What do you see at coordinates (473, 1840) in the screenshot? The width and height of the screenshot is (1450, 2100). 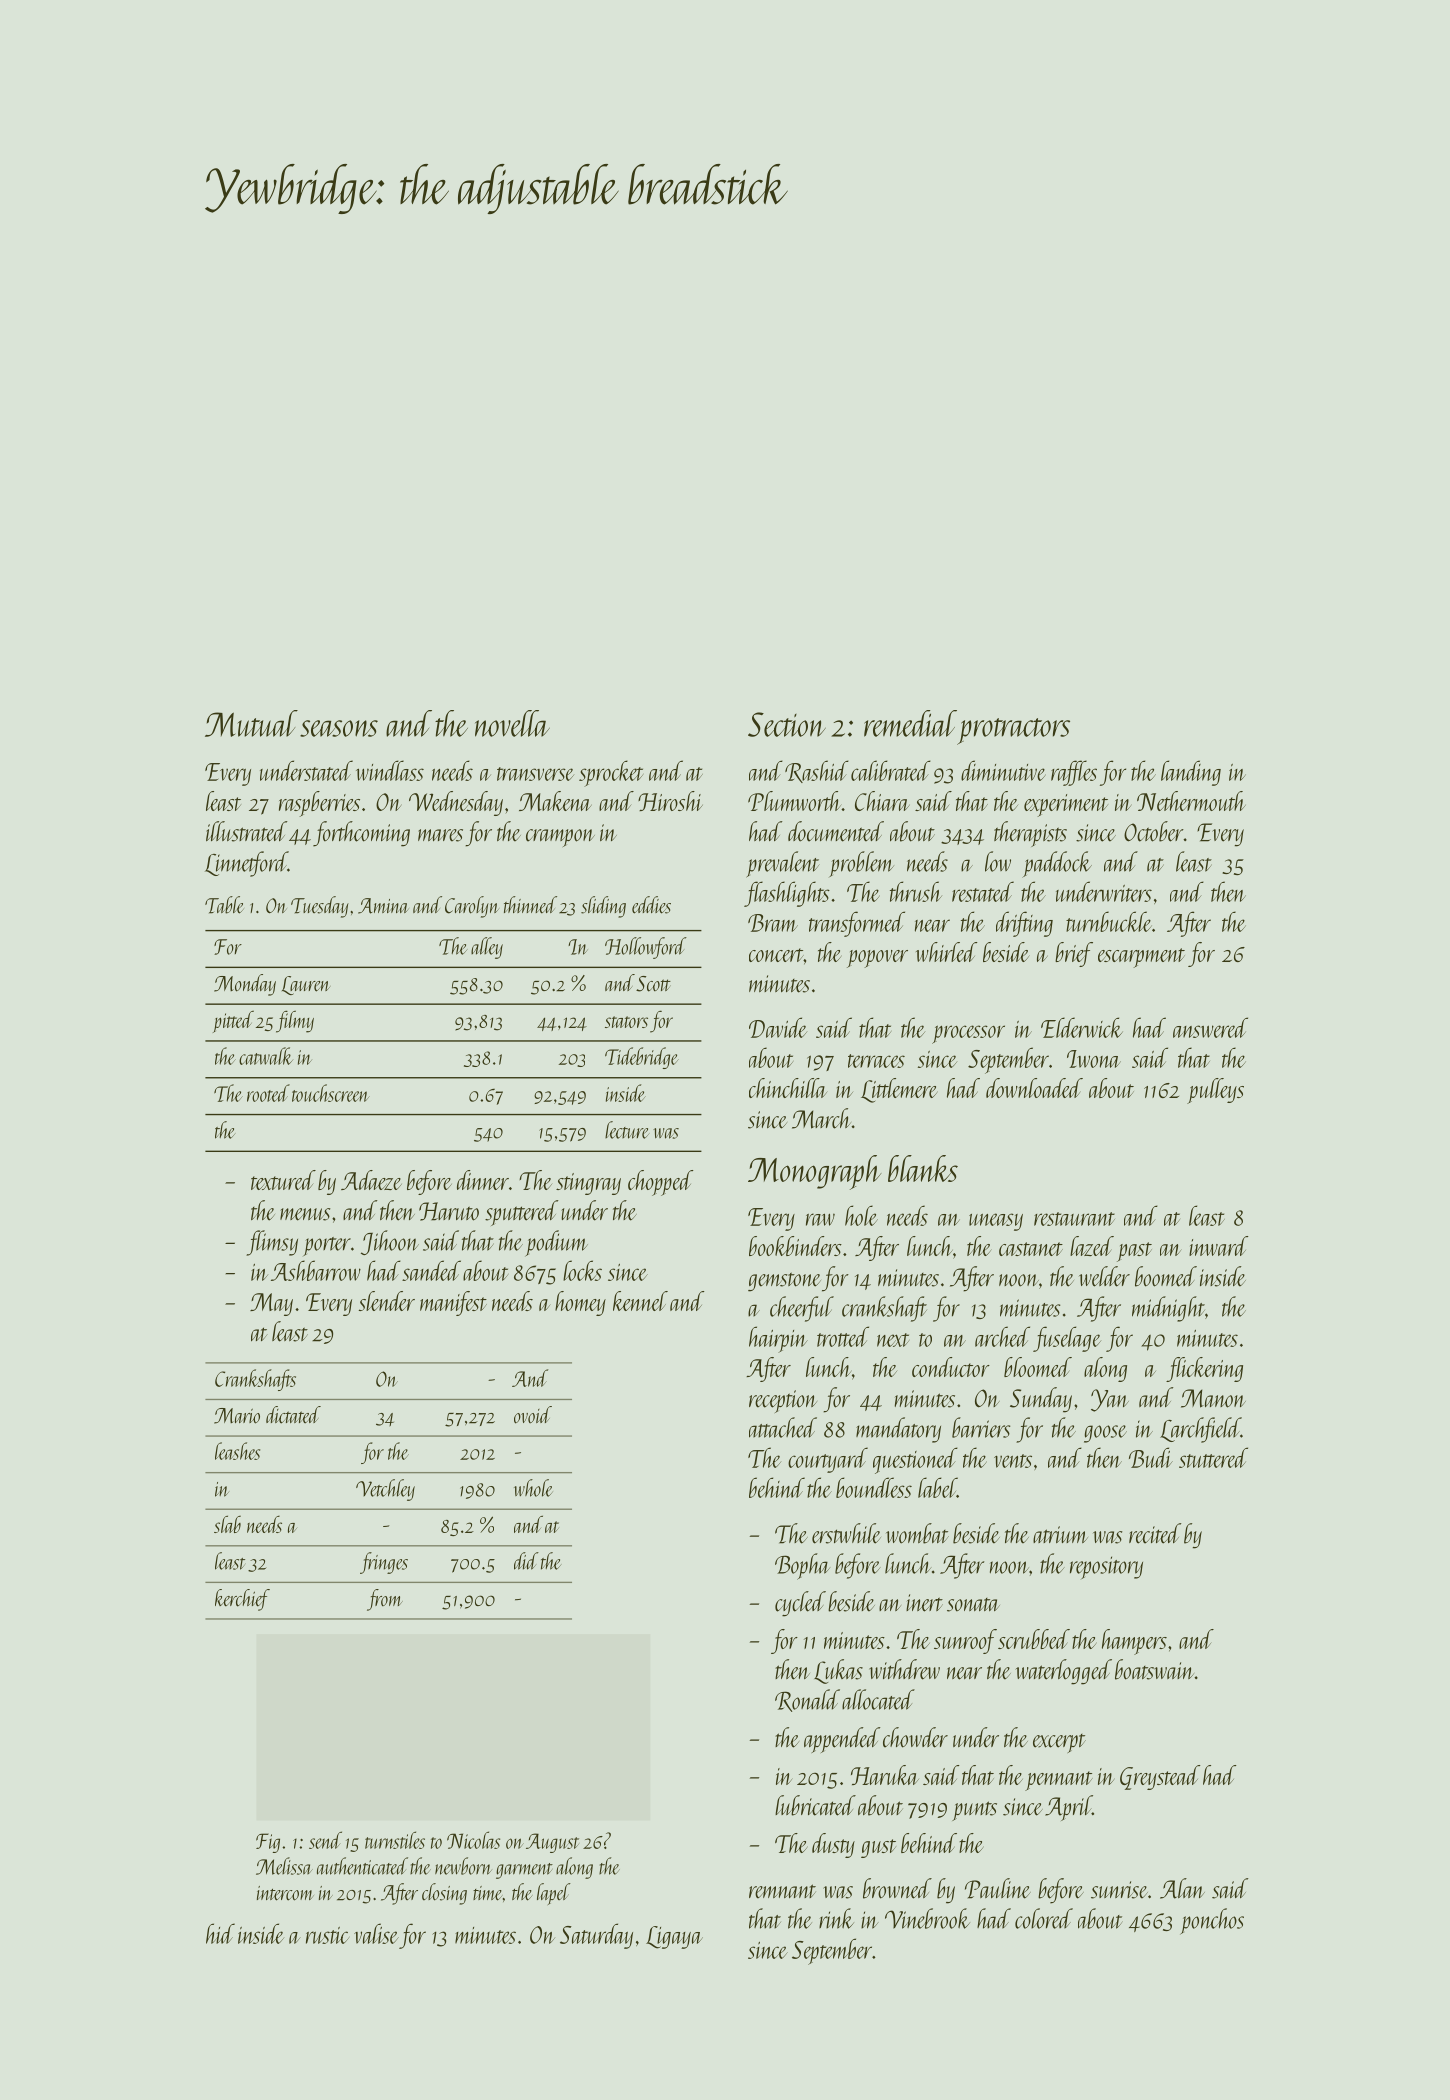 I see `Nicolas` at bounding box center [473, 1840].
